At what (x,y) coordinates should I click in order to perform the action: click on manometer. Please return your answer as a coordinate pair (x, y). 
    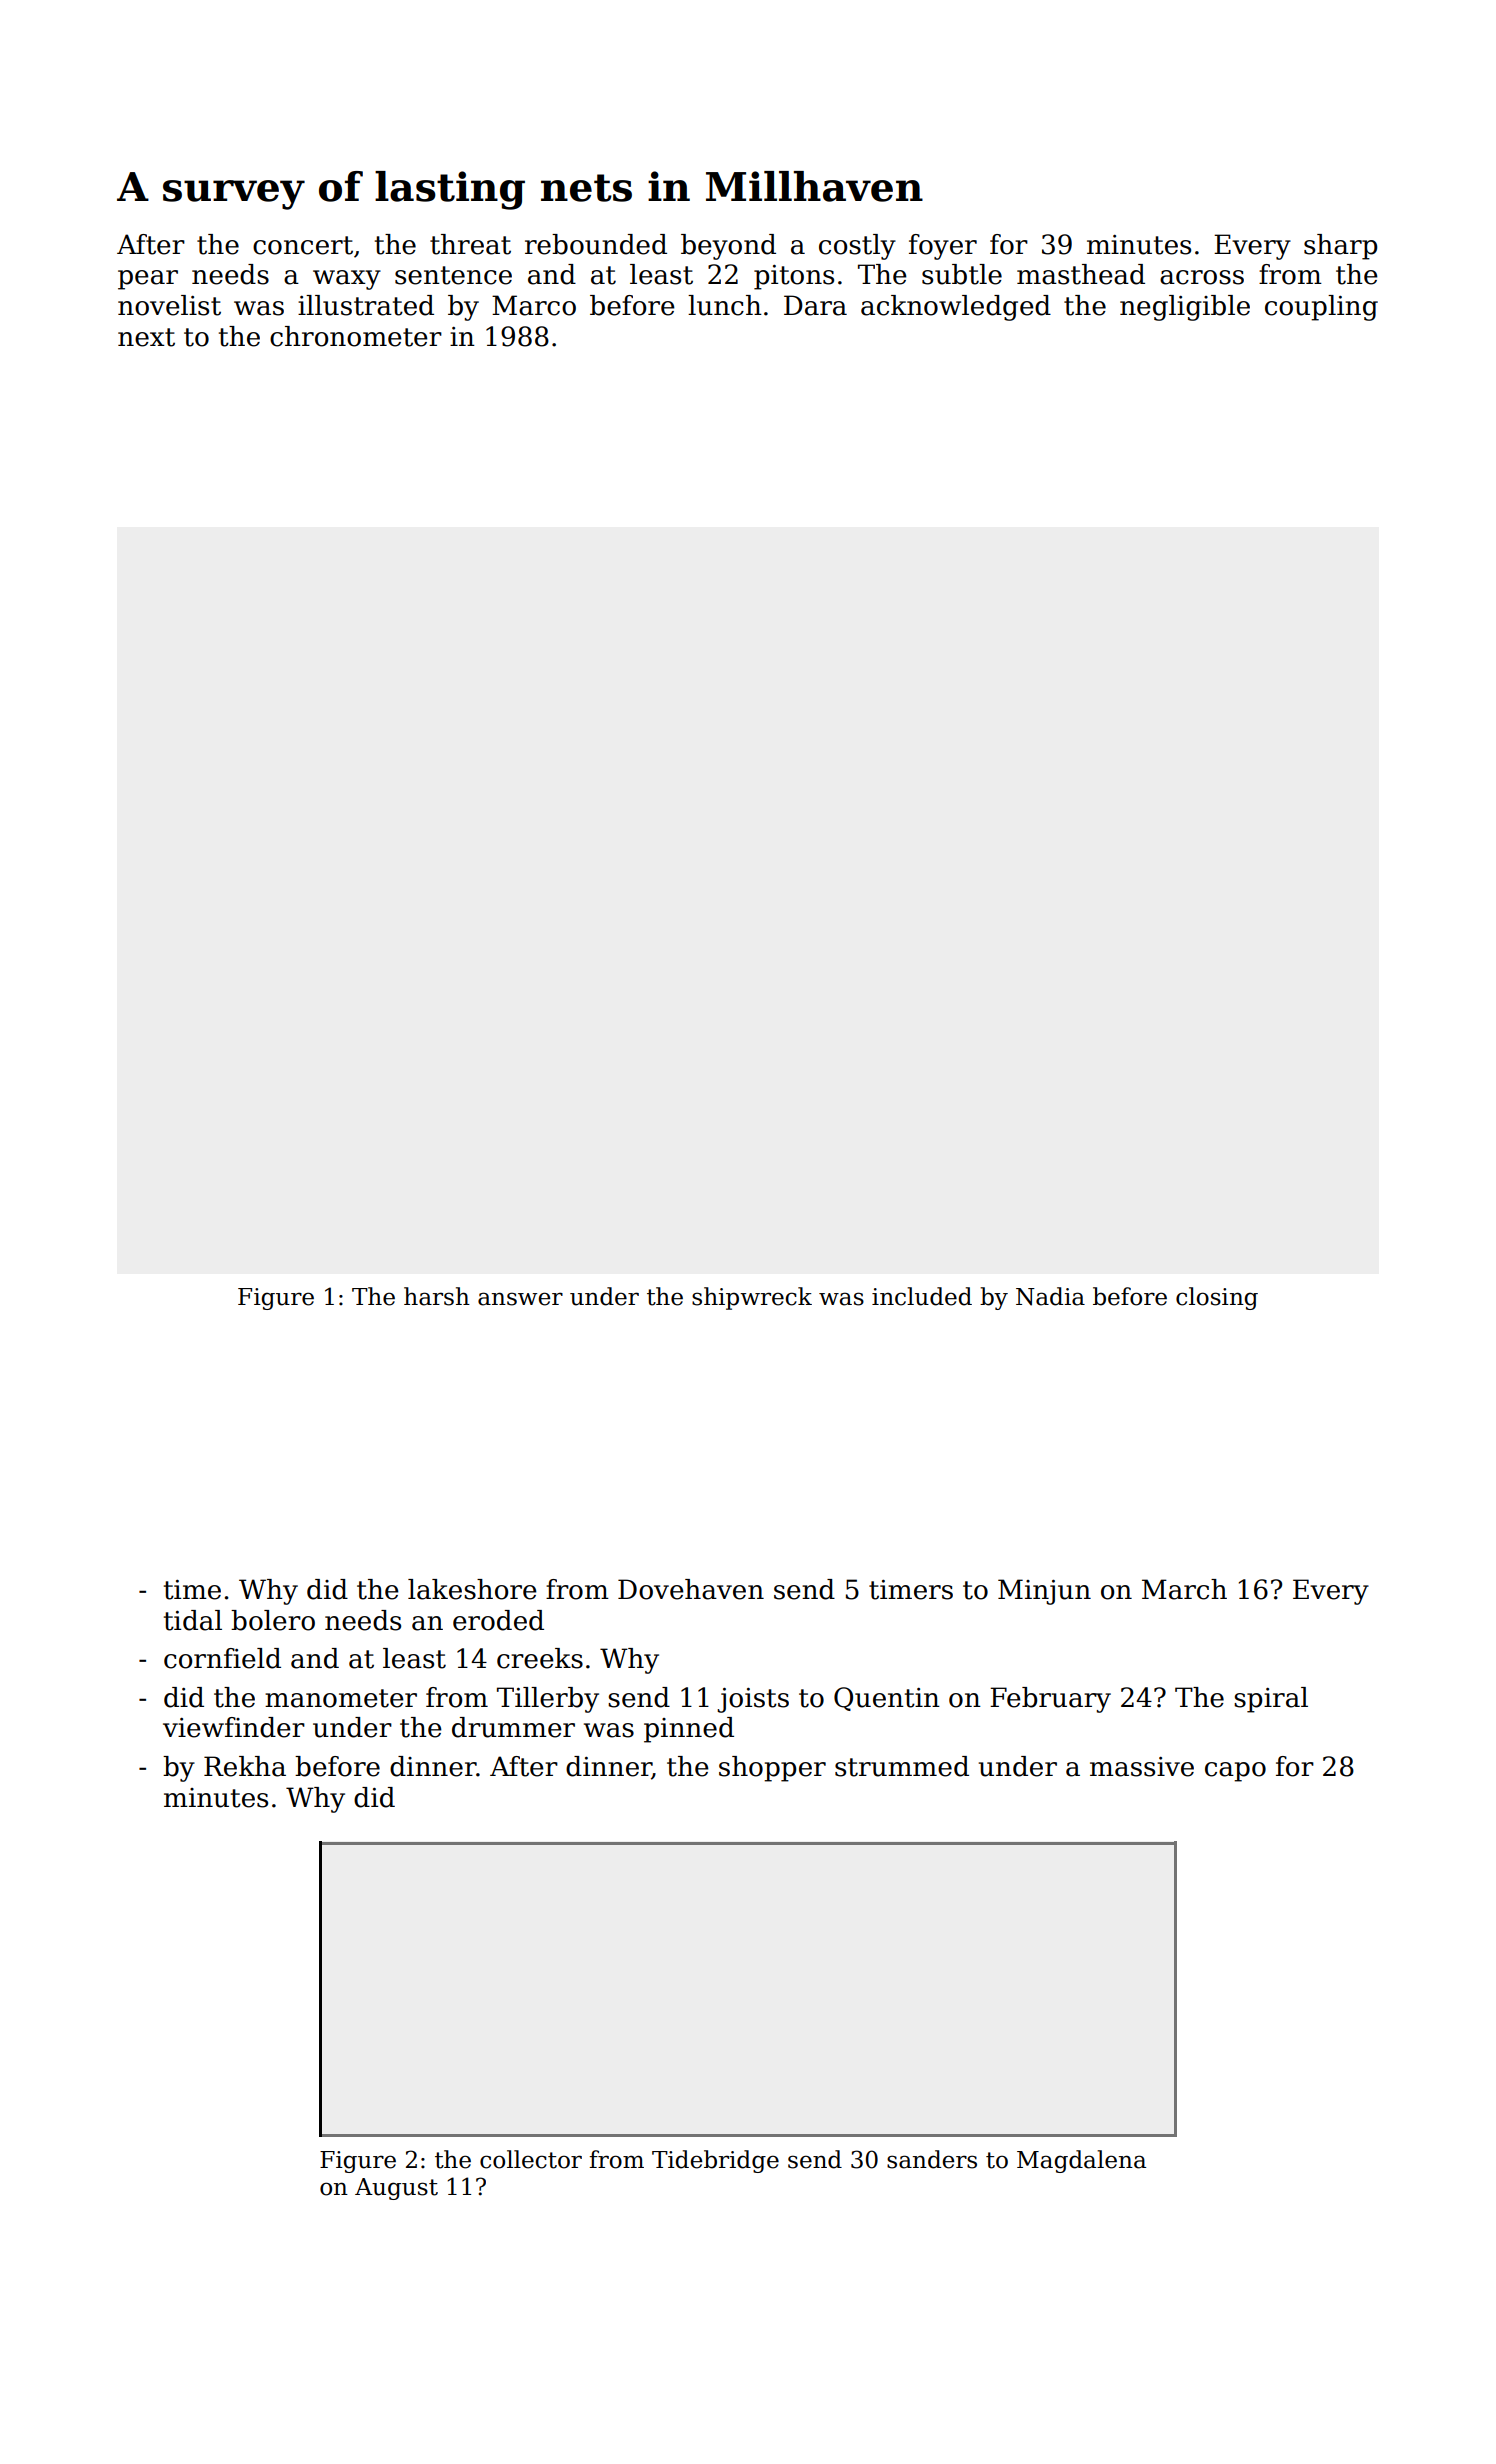
    Looking at the image, I should click on (341, 1698).
